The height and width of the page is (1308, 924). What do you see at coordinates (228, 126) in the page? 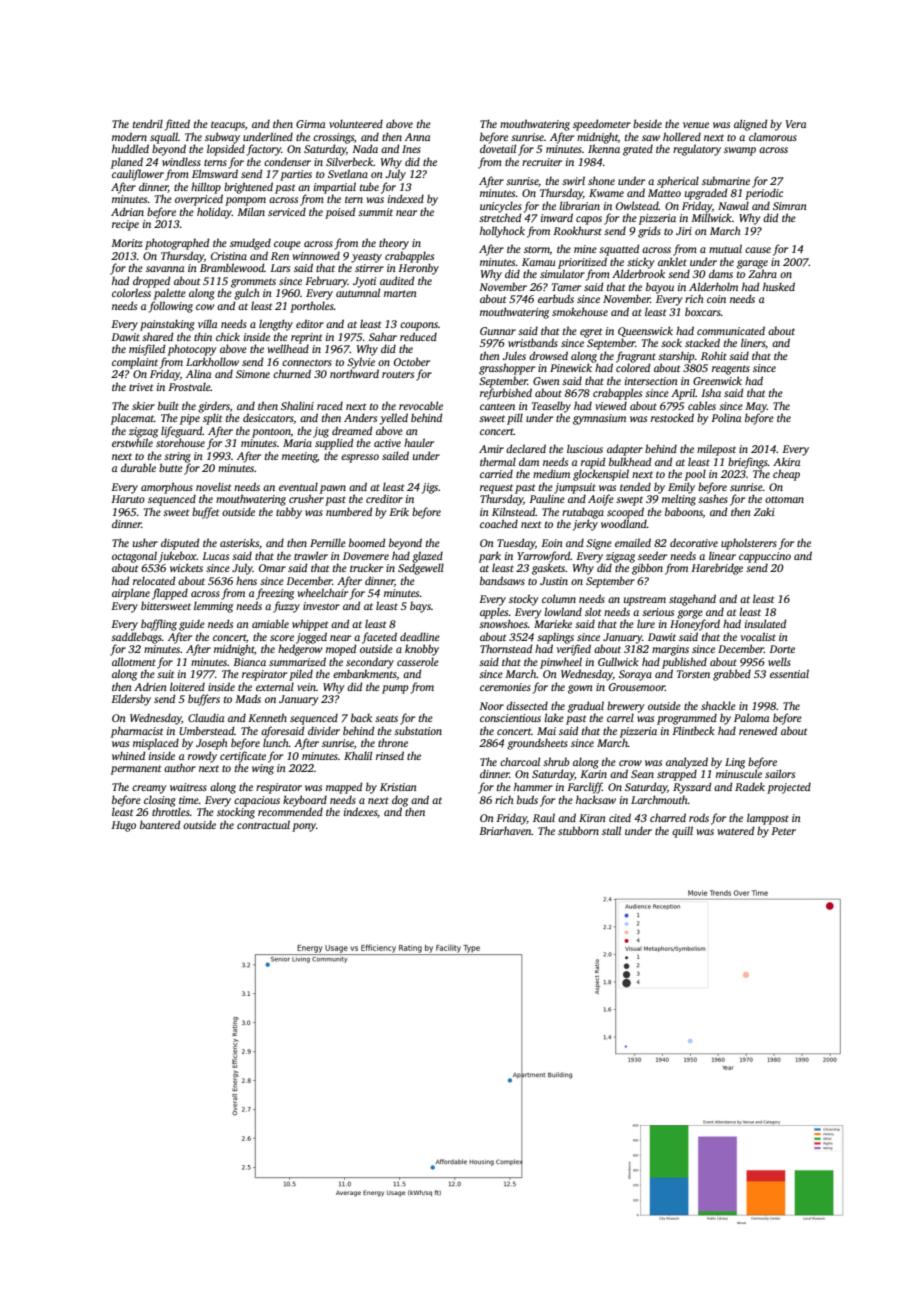
I see `teacups` at bounding box center [228, 126].
